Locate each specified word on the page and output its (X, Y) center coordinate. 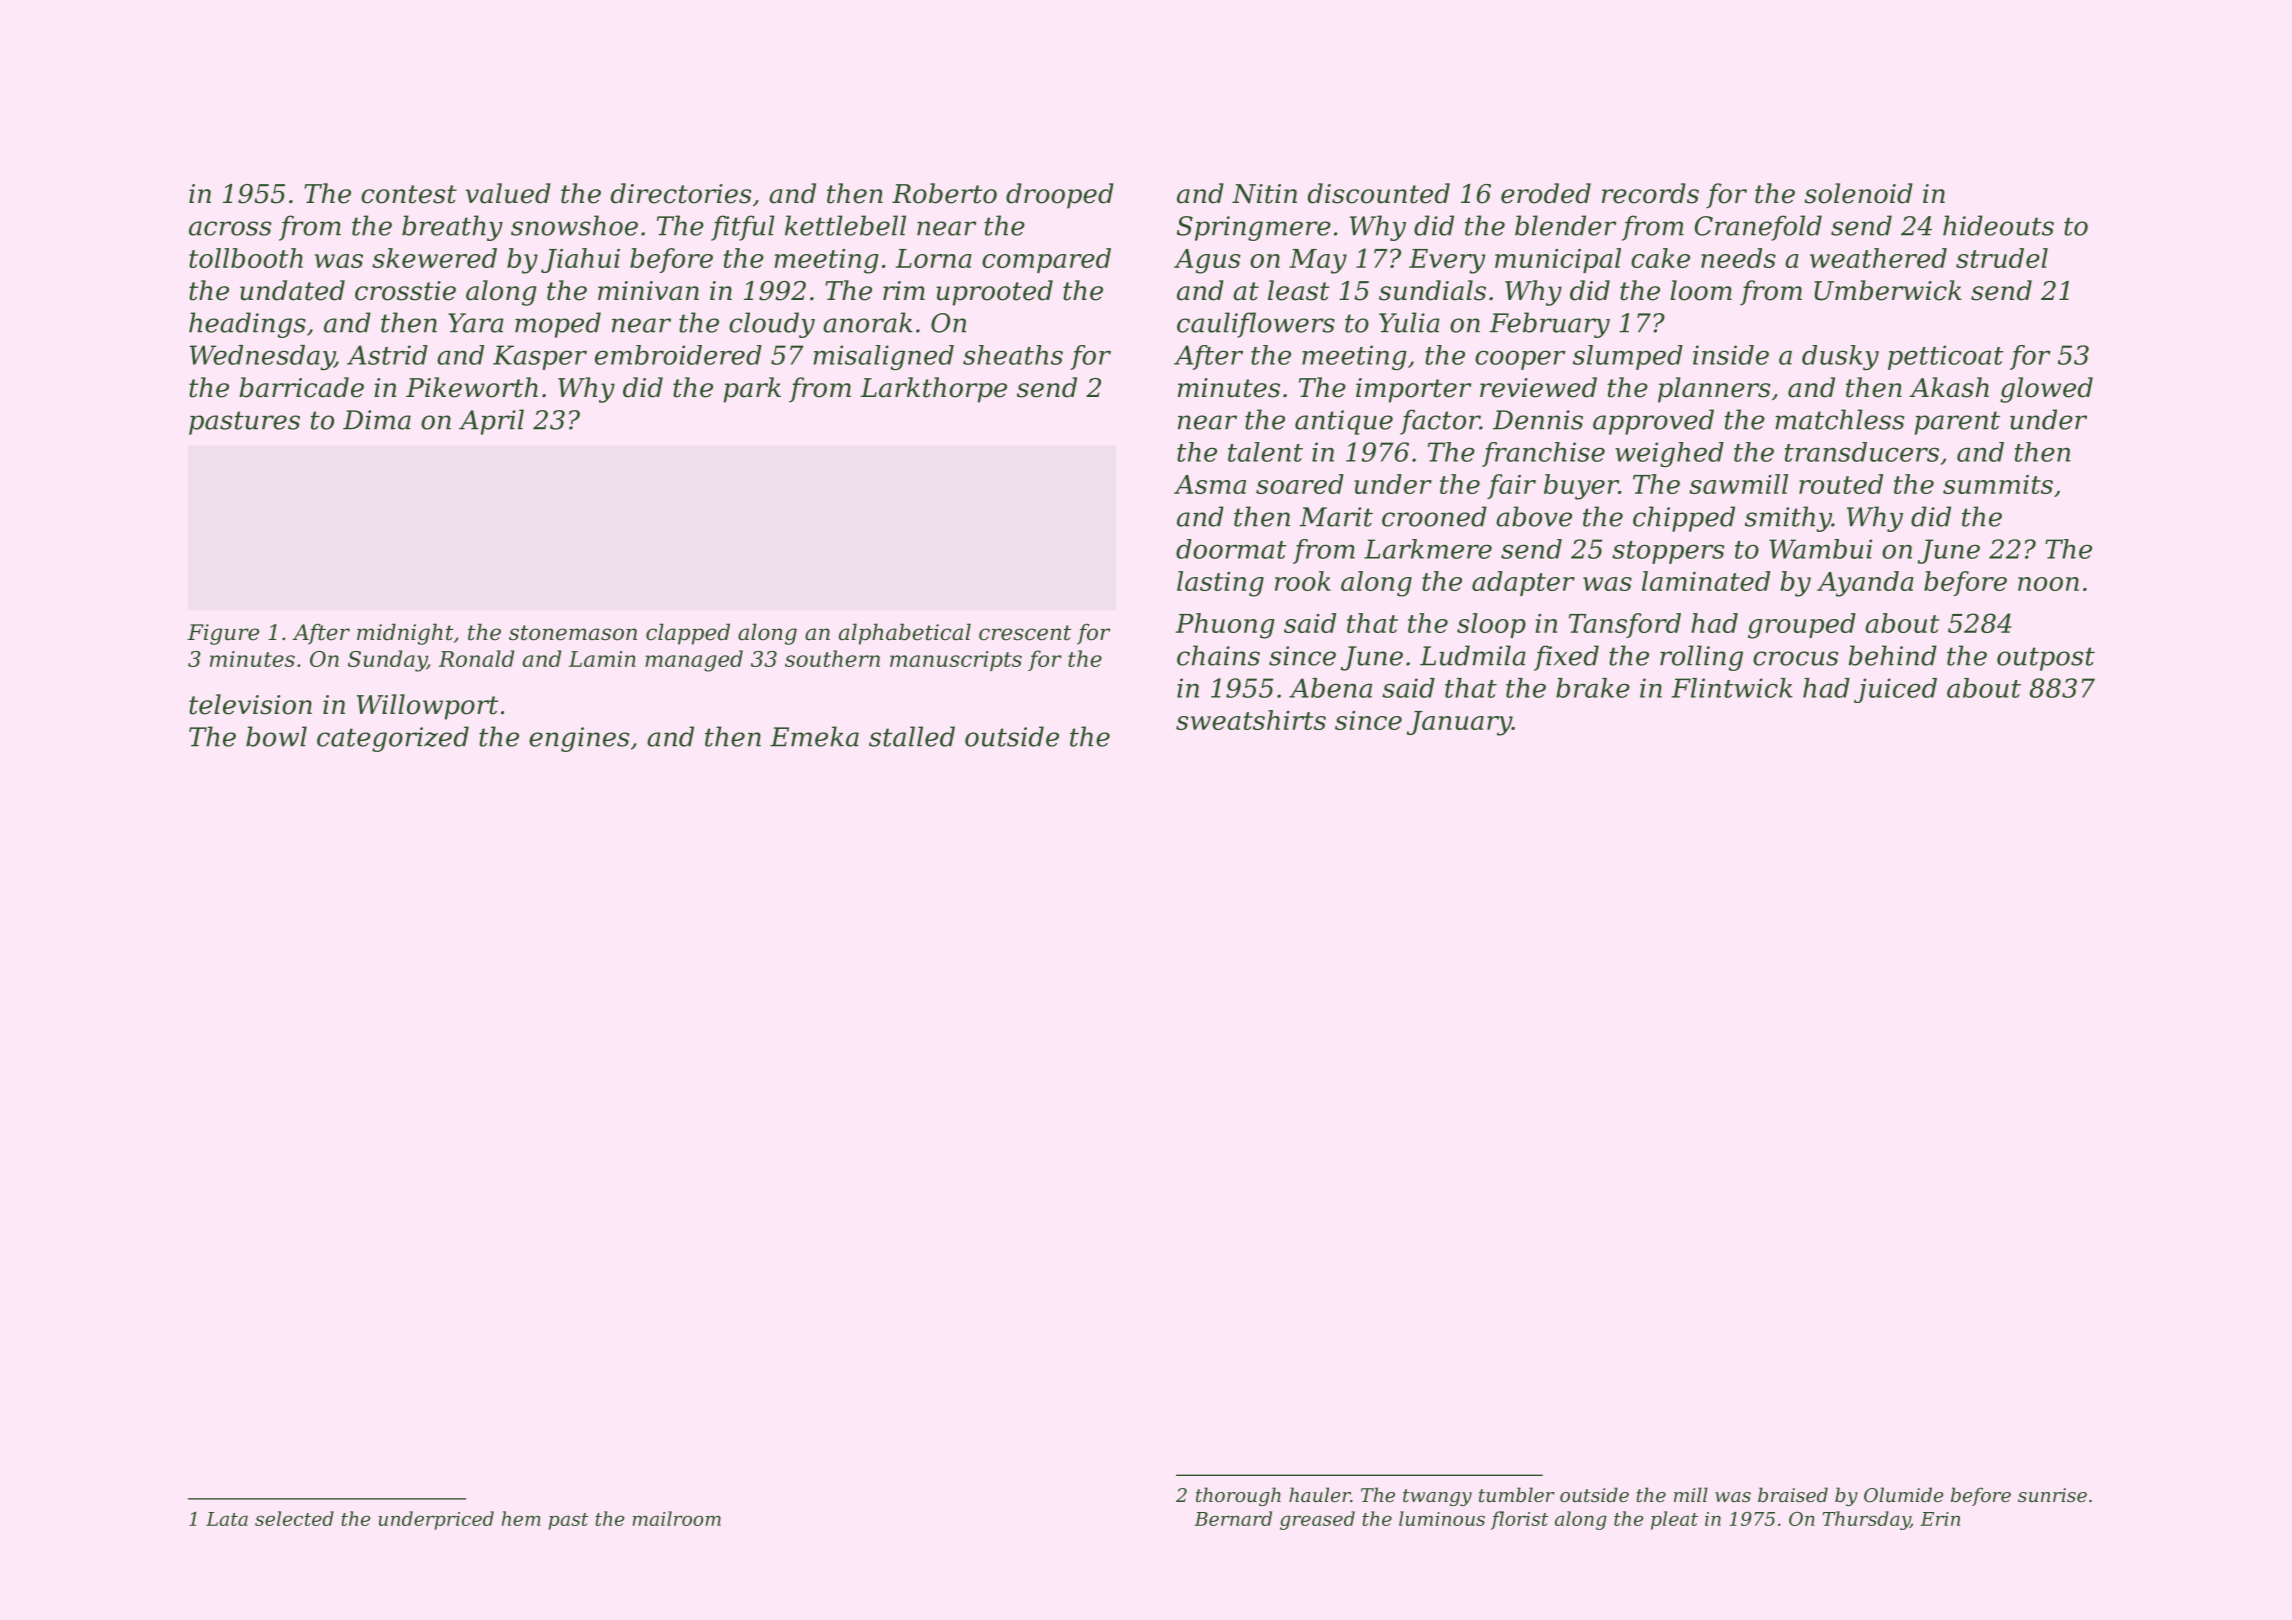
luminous (1442, 1518)
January (1459, 723)
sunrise (2052, 1495)
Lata (227, 1519)
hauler (1320, 1494)
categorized (393, 739)
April (491, 422)
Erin (1940, 1519)
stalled (912, 736)
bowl (276, 736)
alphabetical (905, 634)
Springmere (1254, 228)
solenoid (1858, 193)
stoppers (1668, 552)
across (230, 228)
